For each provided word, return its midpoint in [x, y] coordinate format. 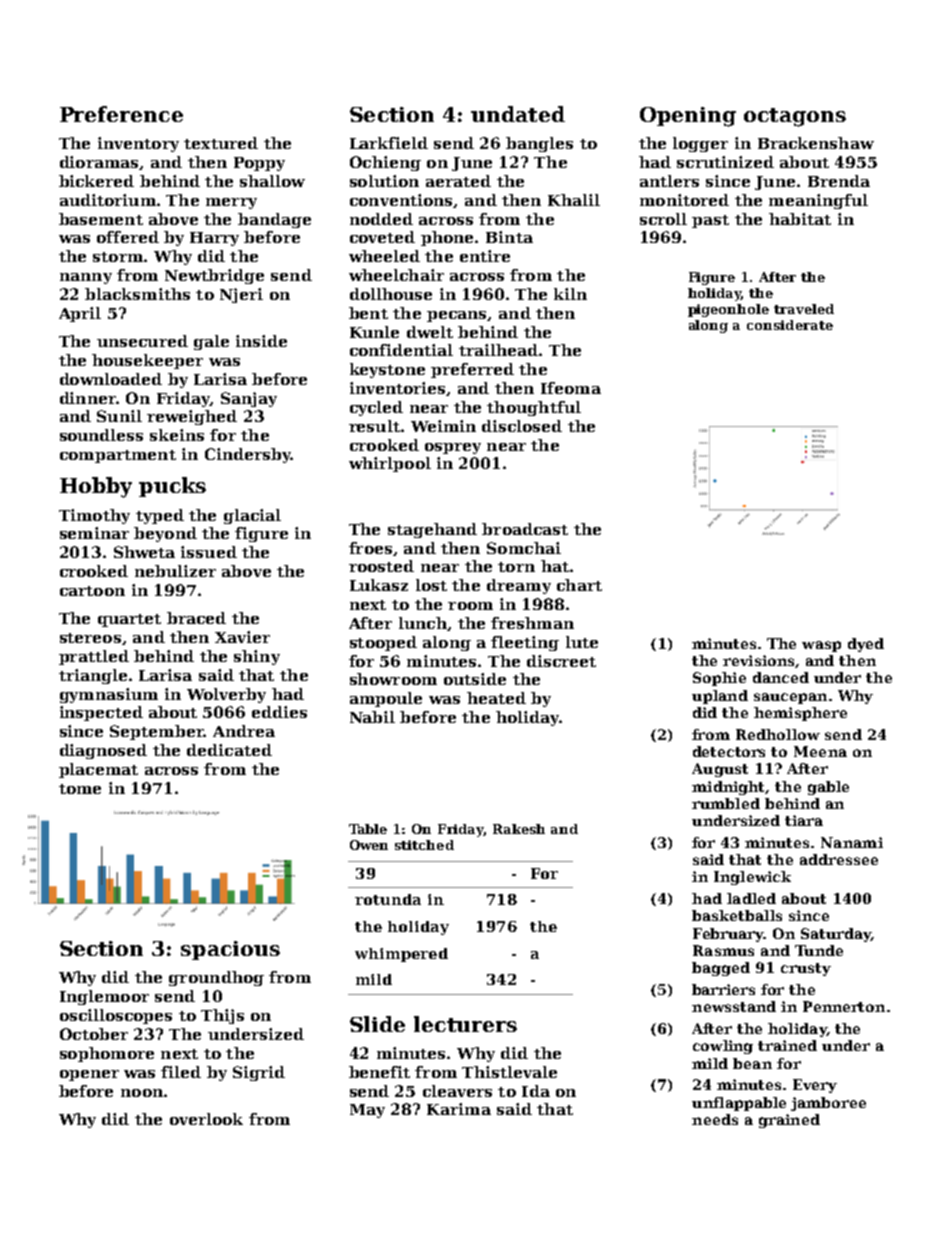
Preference [121, 114]
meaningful [818, 201]
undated [518, 114]
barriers [723, 989]
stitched [424, 845]
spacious [230, 950]
